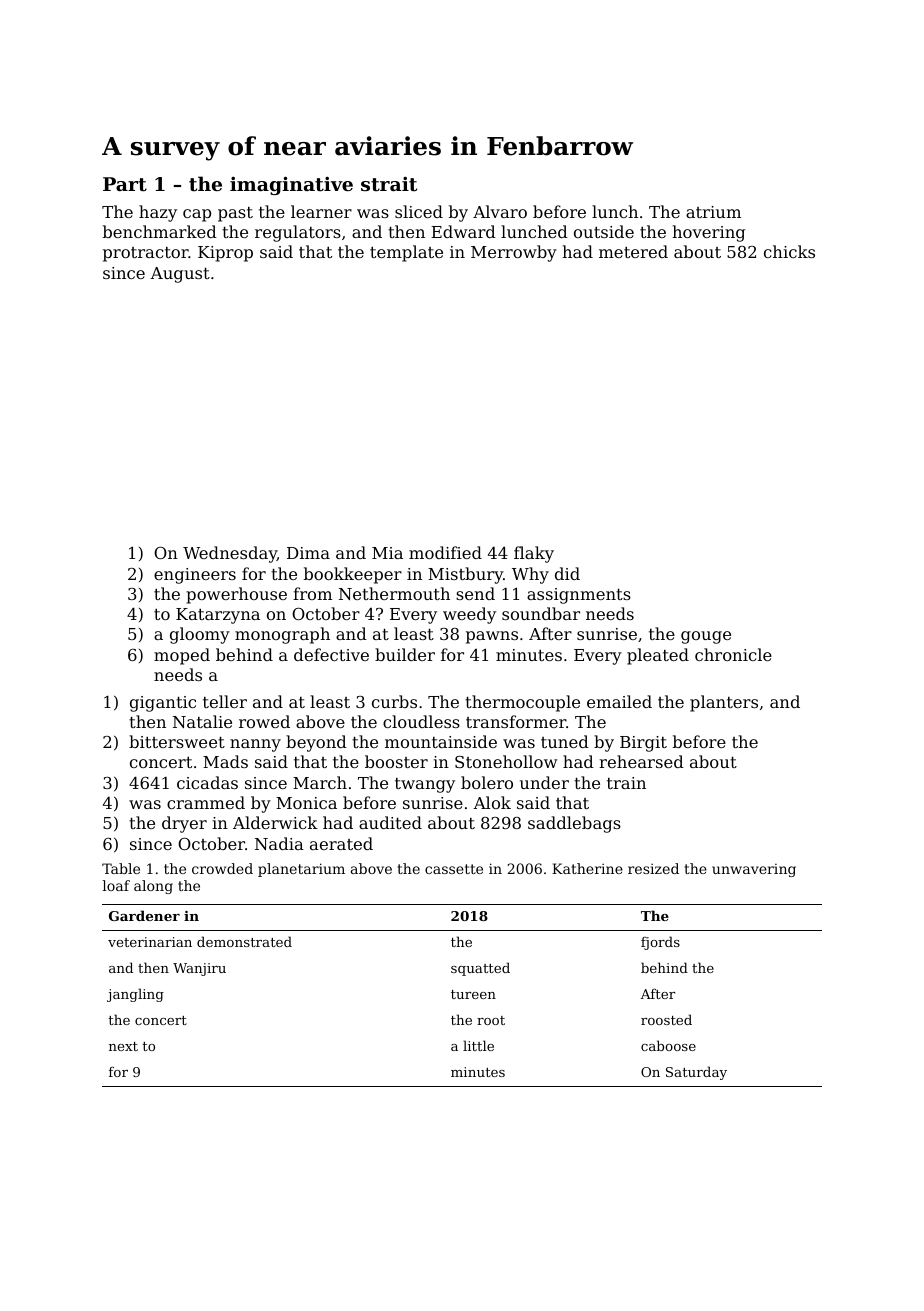 This screenshot has width=924, height=1311. What do you see at coordinates (123, 1046) in the screenshot?
I see `next` at bounding box center [123, 1046].
